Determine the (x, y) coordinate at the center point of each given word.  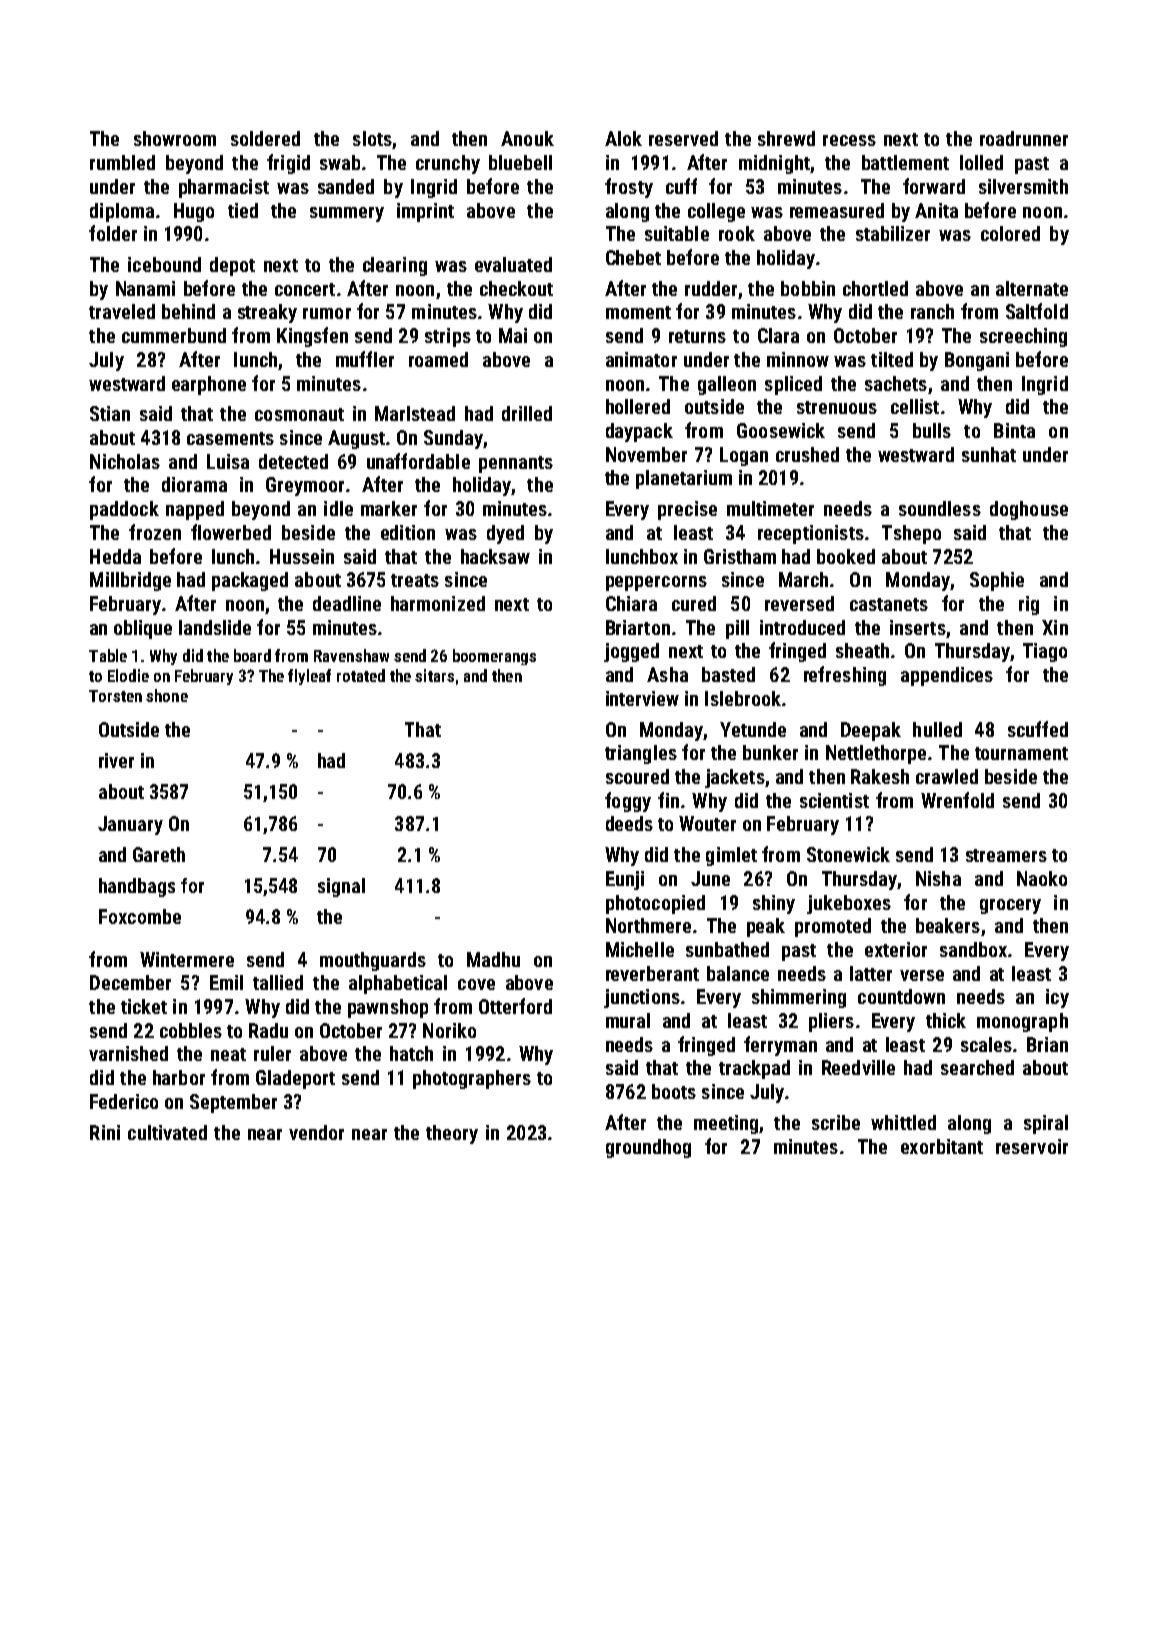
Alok (623, 138)
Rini (105, 1132)
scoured (637, 776)
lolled (981, 162)
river (116, 760)
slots (372, 138)
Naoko (1042, 878)
